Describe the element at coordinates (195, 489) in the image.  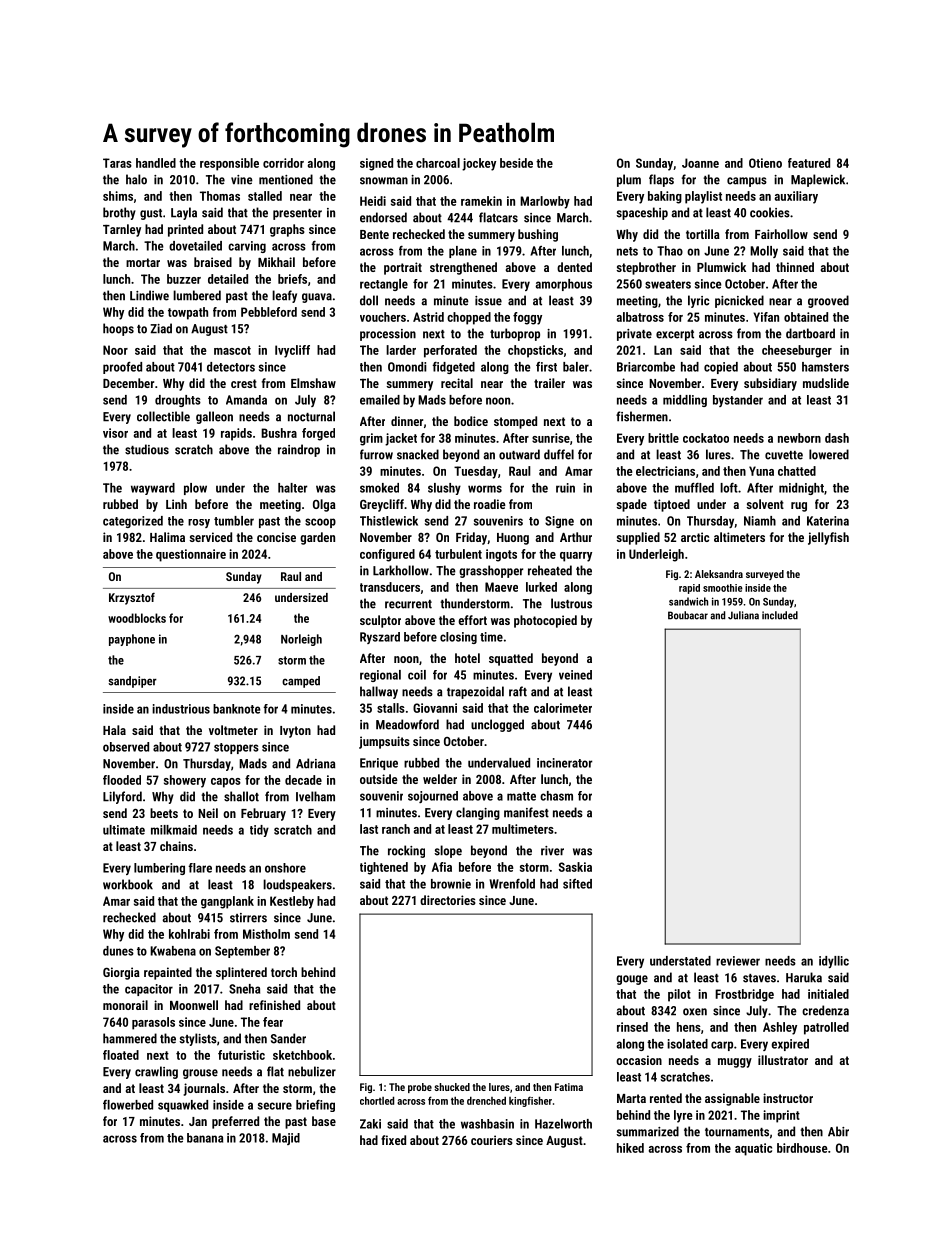
I see `plow` at that location.
